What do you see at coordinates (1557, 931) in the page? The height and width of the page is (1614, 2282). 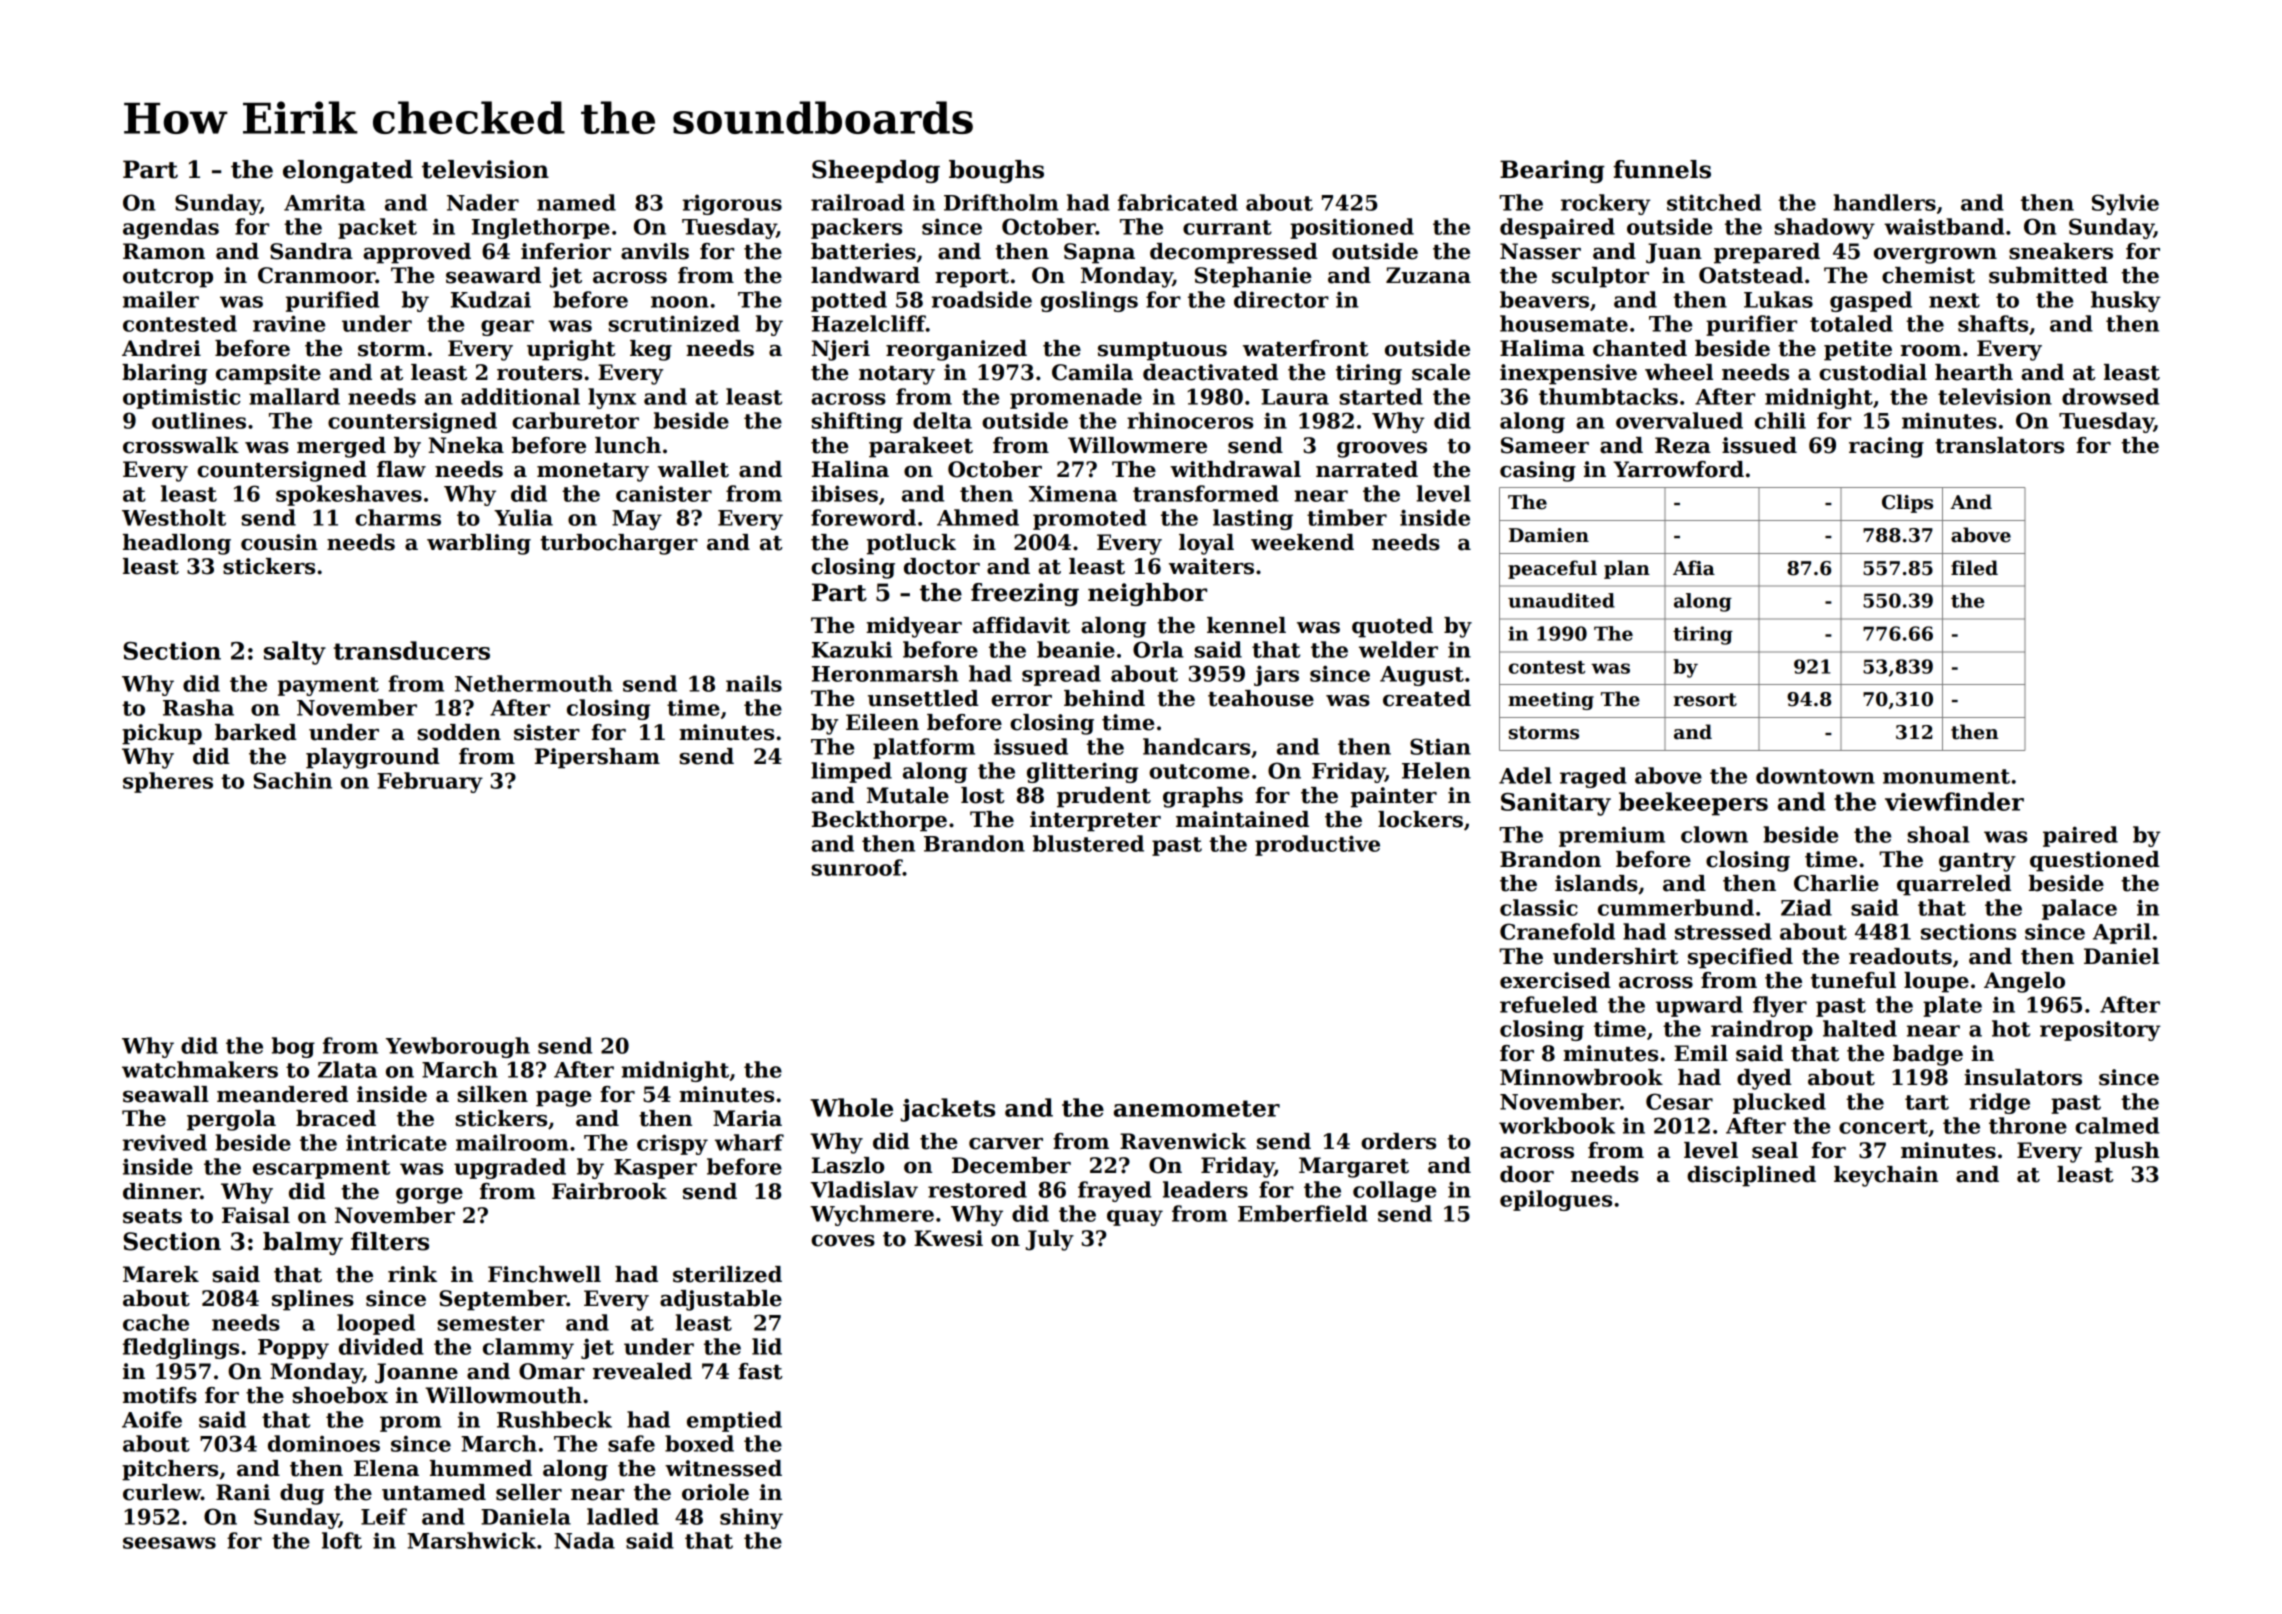 I see `Cranefold` at bounding box center [1557, 931].
